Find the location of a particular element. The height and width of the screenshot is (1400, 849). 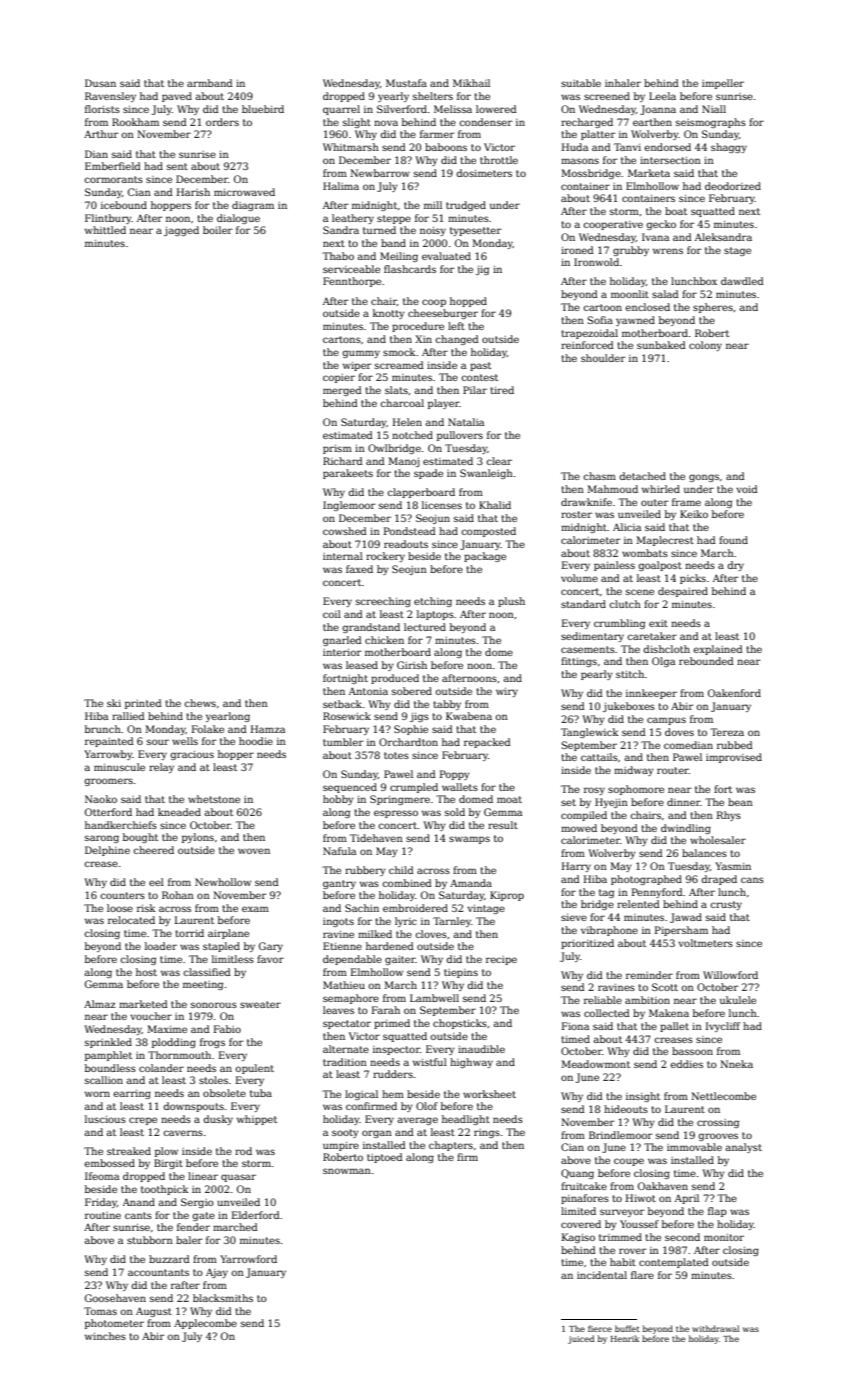

Ivana is located at coordinates (655, 237).
